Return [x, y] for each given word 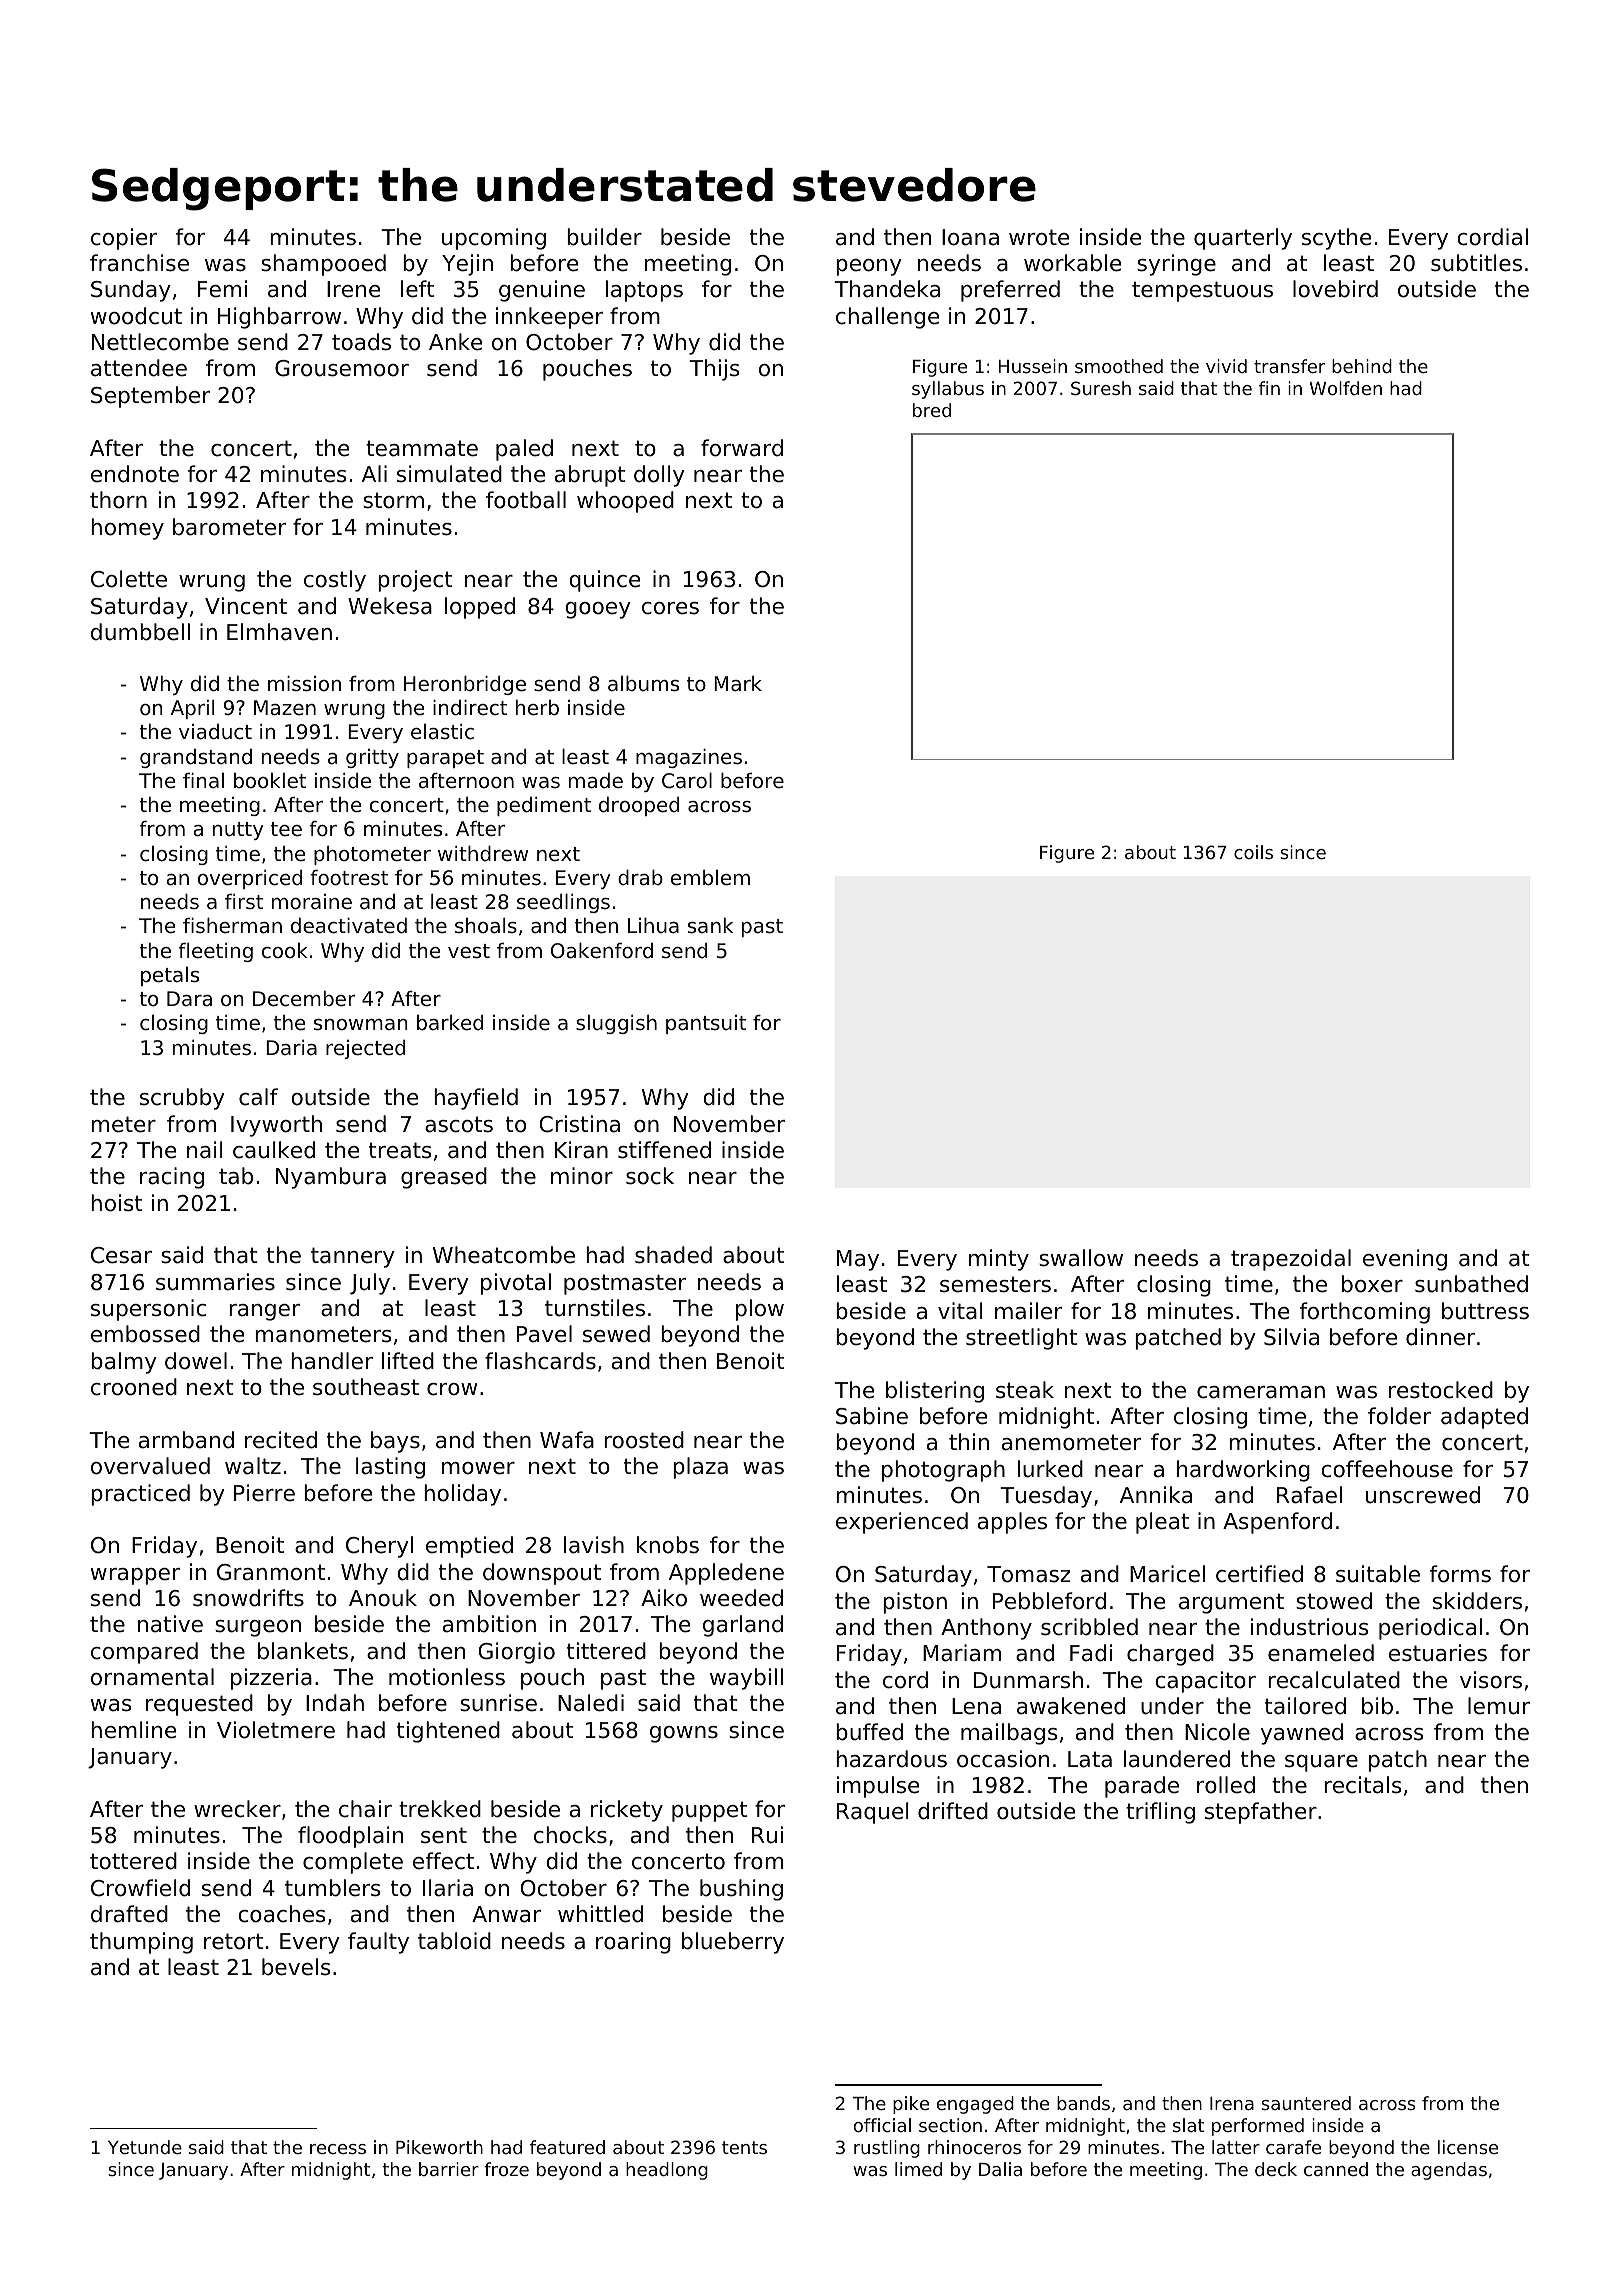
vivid [1226, 366]
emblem [710, 878]
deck [1276, 2169]
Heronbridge [465, 685]
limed [918, 2169]
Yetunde [145, 2147]
